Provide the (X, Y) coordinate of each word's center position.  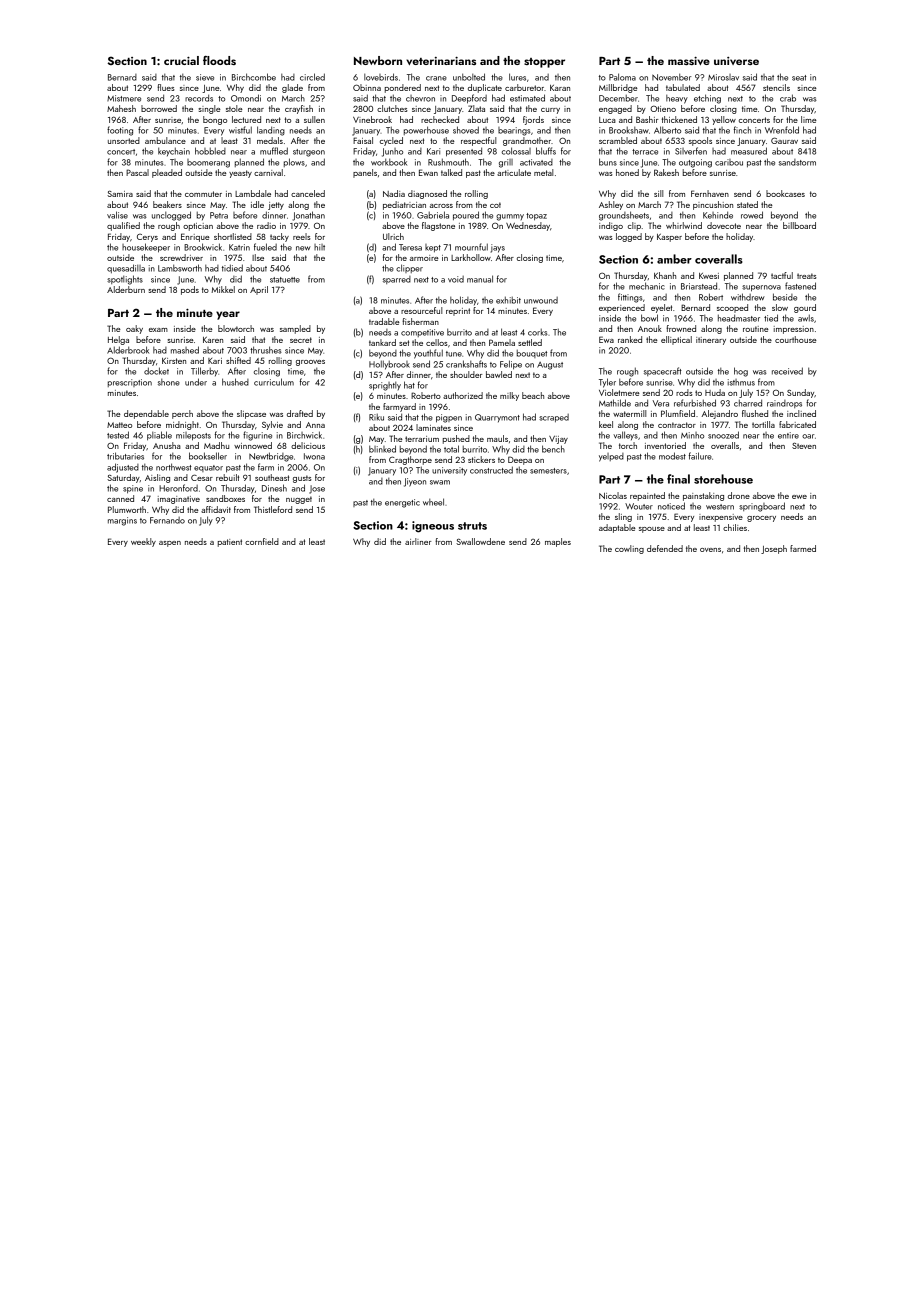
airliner (418, 541)
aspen (170, 544)
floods (219, 60)
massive (689, 61)
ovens (710, 550)
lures (517, 77)
